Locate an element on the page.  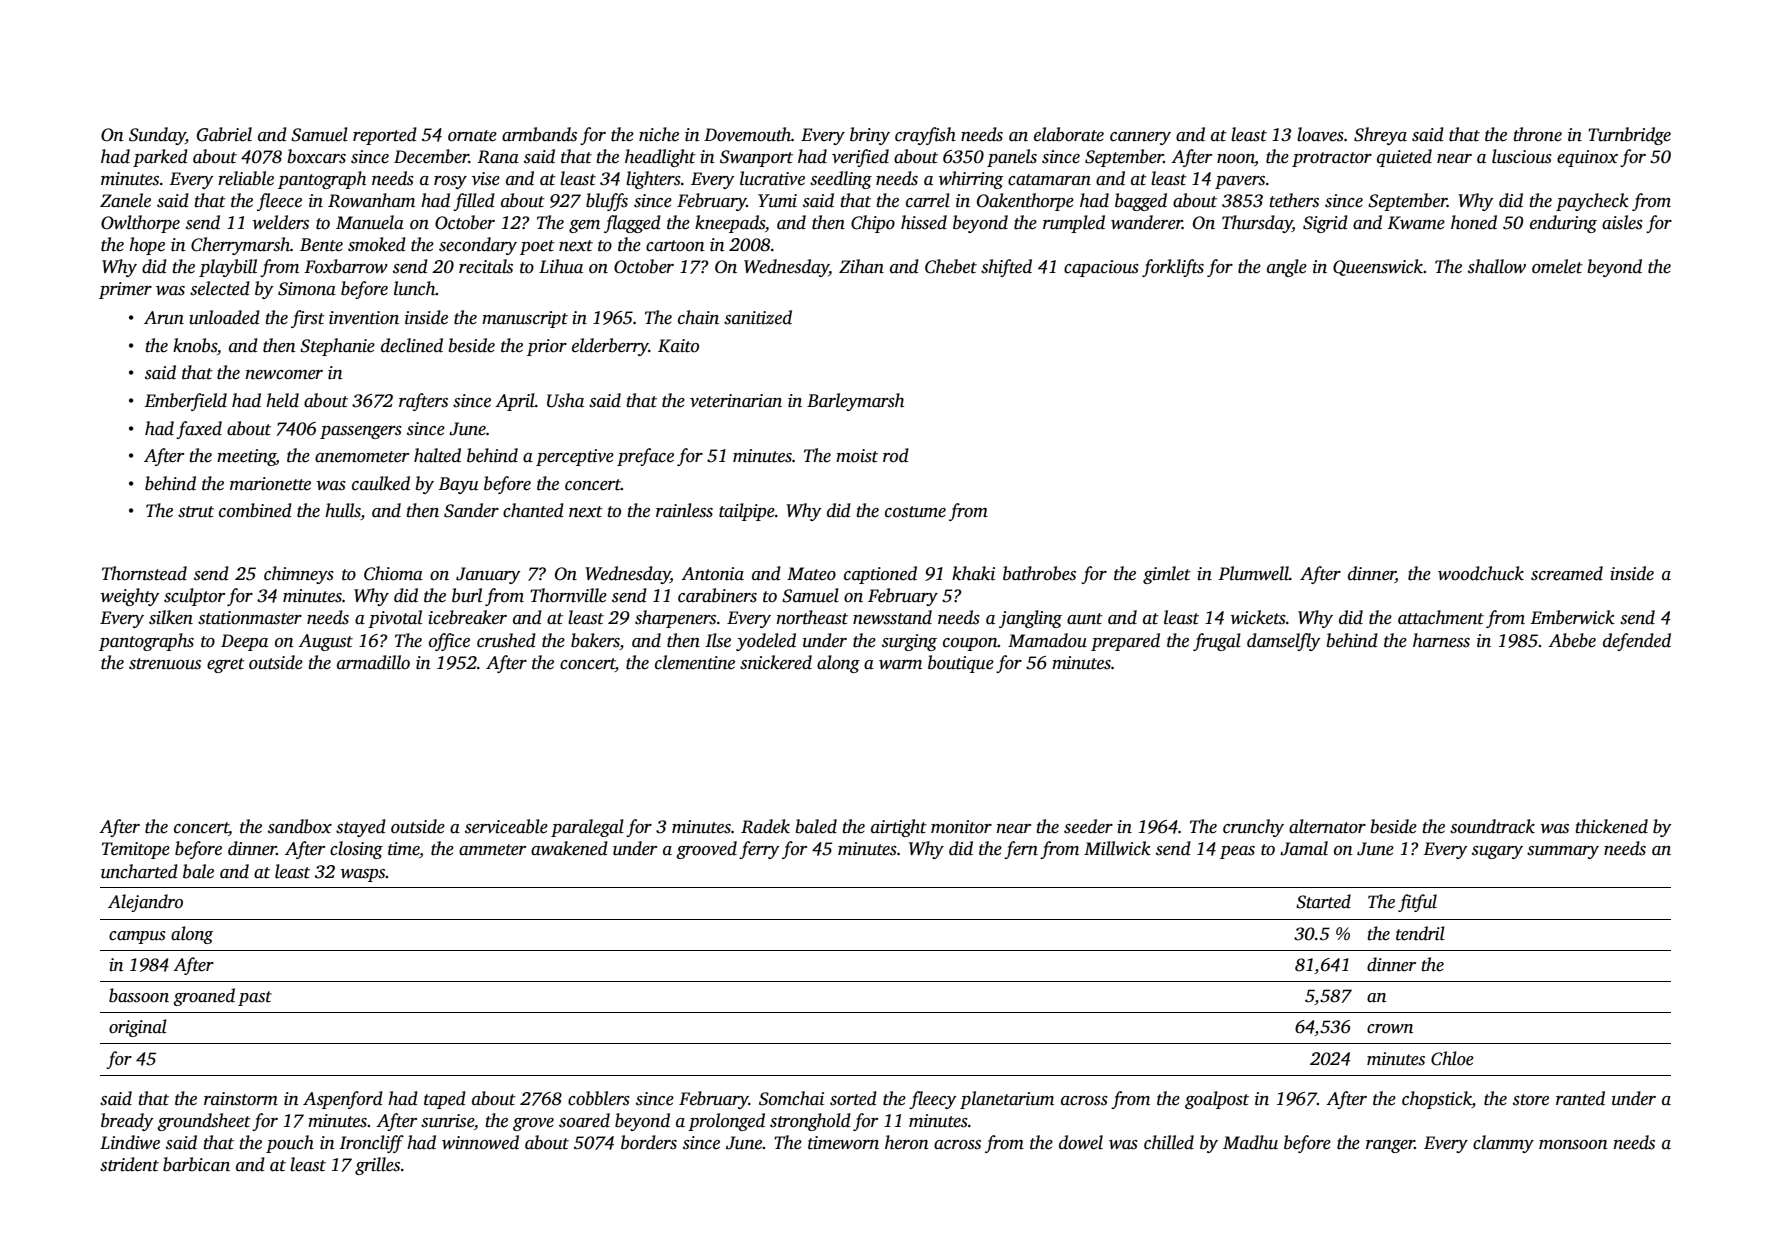
heron is located at coordinates (907, 1142).
